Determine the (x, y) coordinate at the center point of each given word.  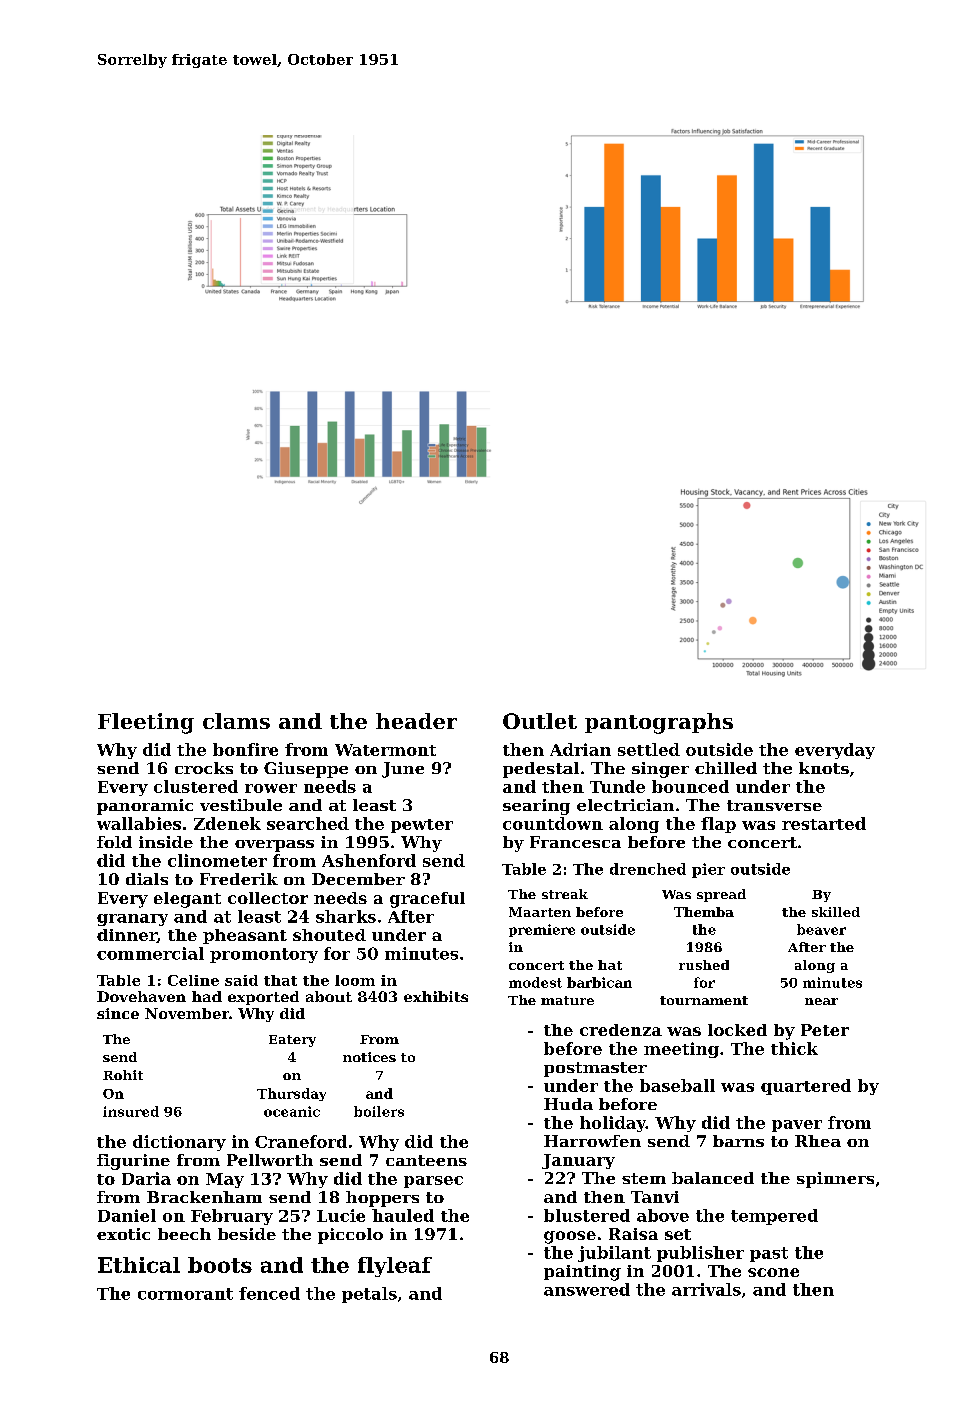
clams (236, 721)
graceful (427, 900)
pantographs (659, 723)
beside (247, 1234)
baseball (677, 1085)
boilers (379, 1111)
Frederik (239, 879)
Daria (146, 1178)
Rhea (818, 1141)
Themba (704, 912)
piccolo (350, 1236)
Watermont (385, 750)
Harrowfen (592, 1141)
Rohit (123, 1075)
